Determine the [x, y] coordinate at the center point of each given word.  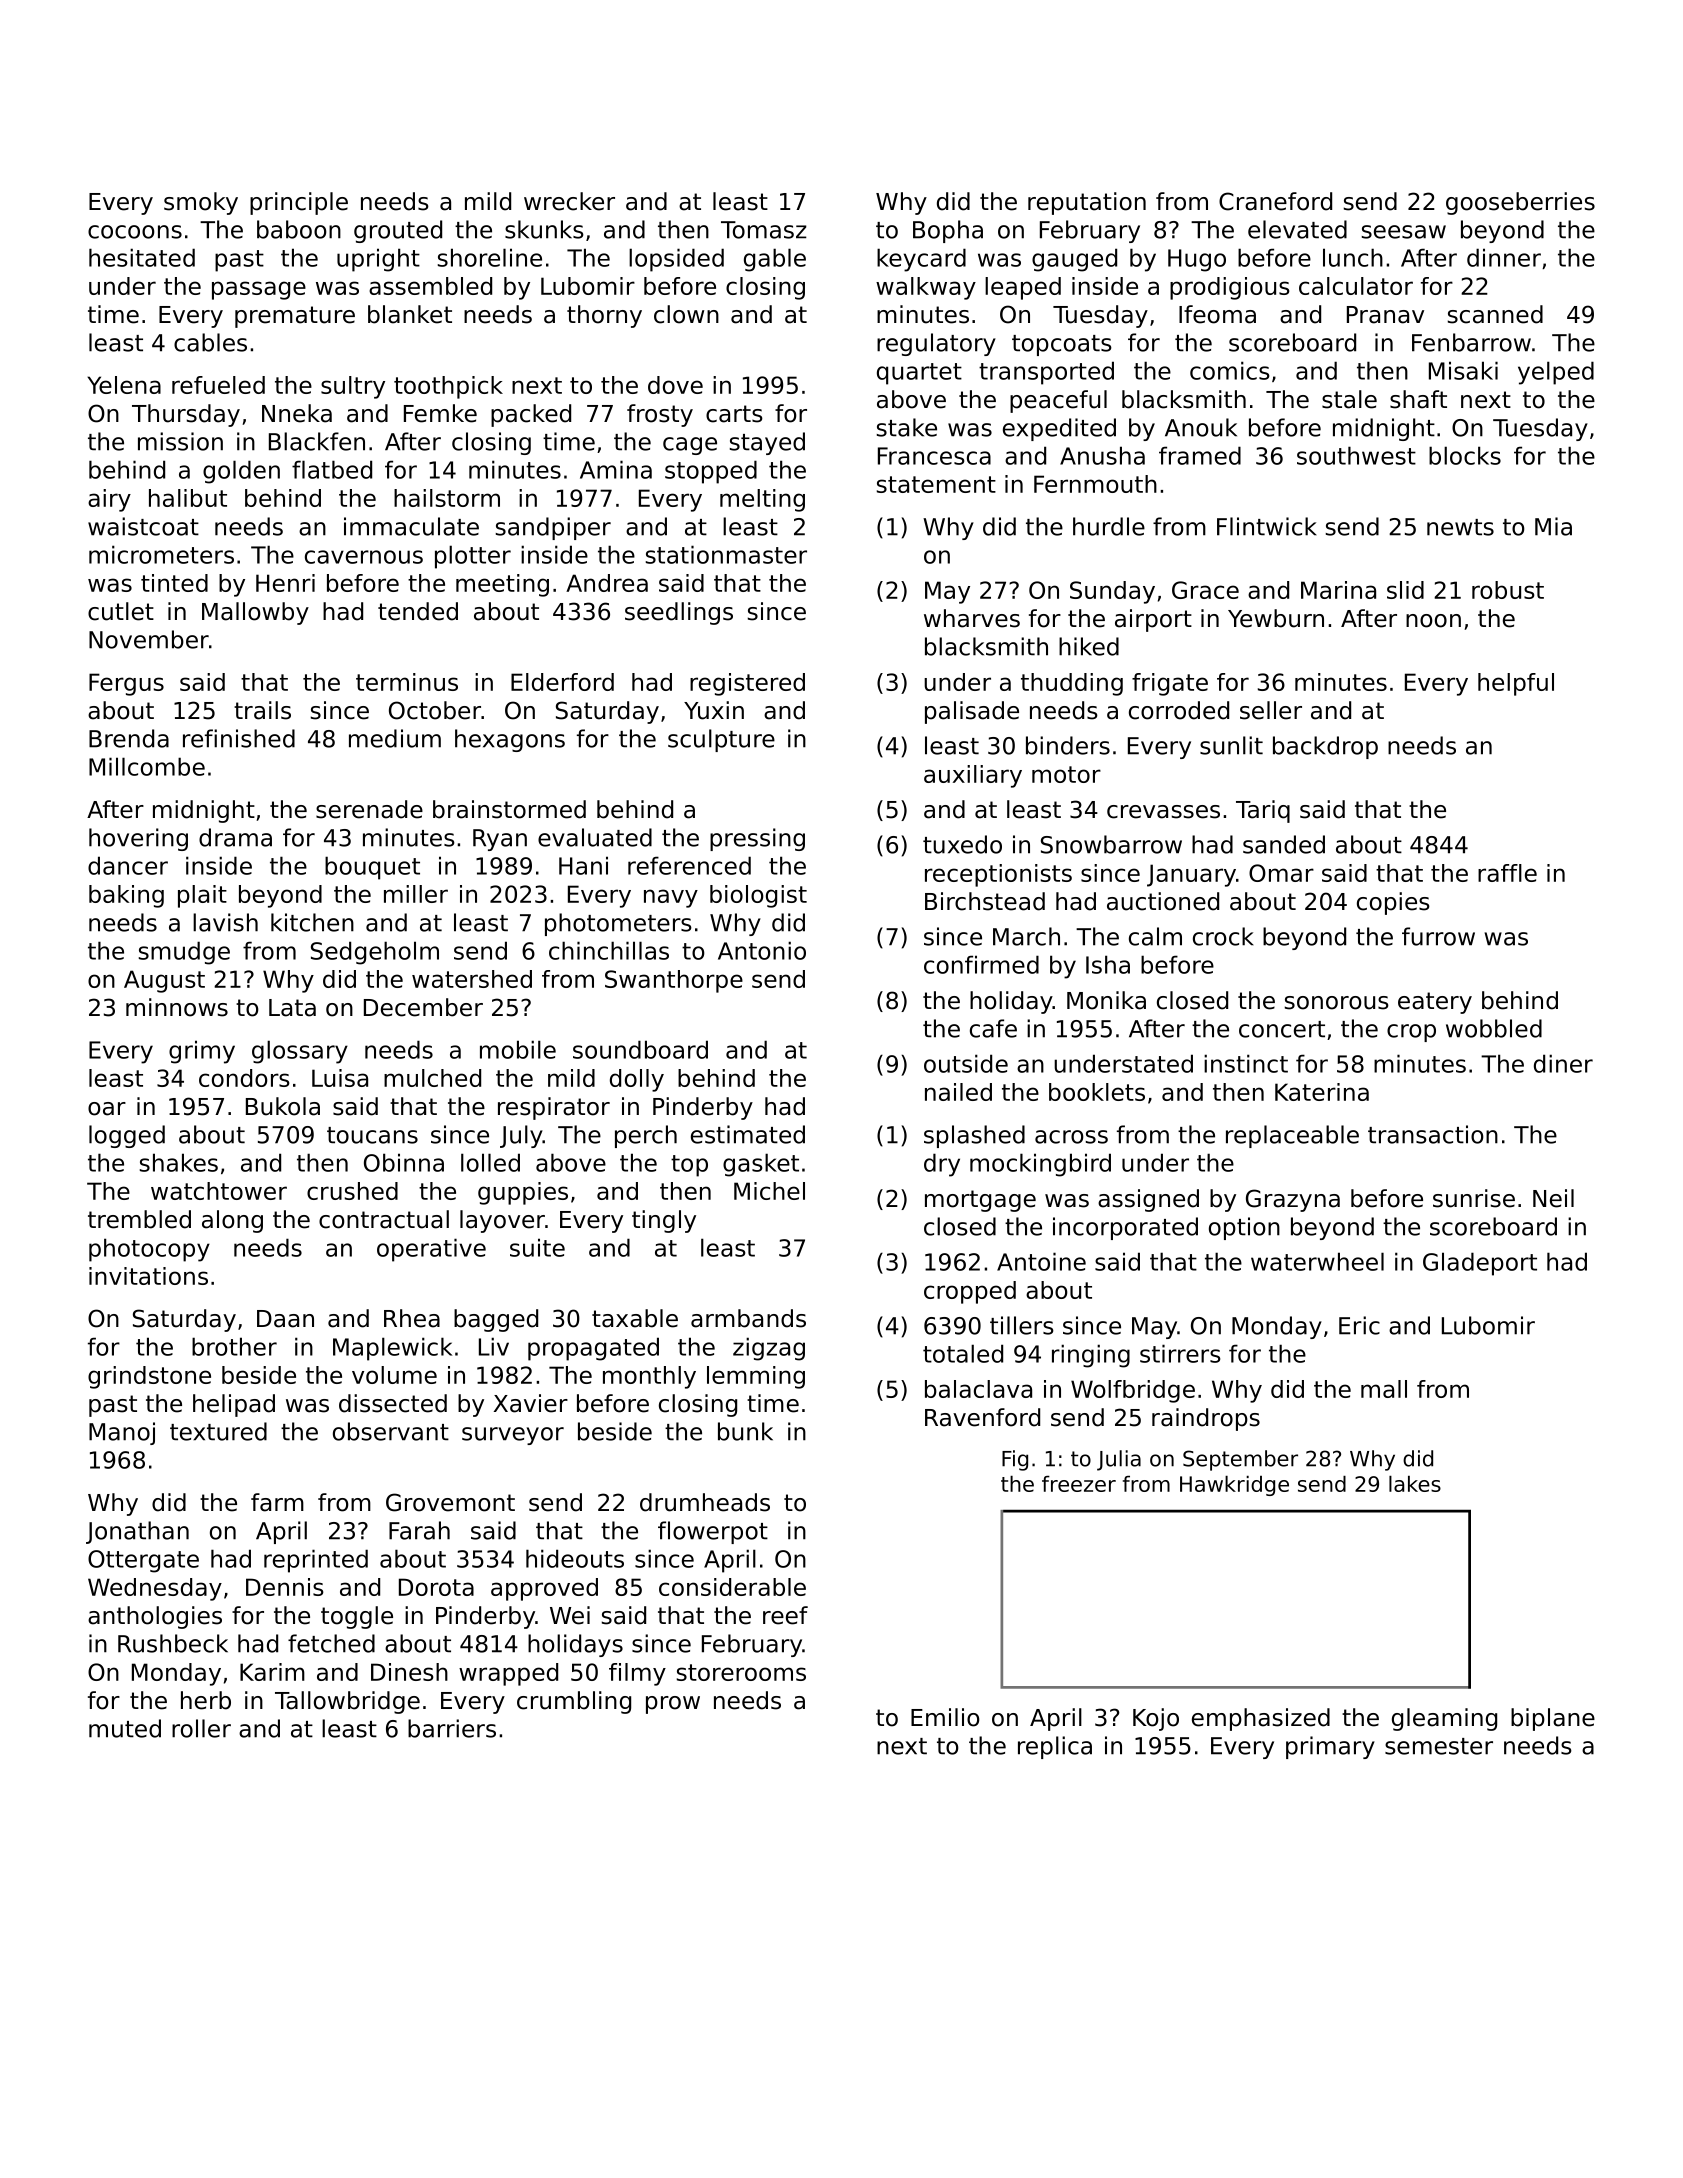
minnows [177, 1007]
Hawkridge [1234, 1486]
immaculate [411, 526]
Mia [1553, 526]
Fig [1015, 1460]
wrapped [508, 1674]
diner [1563, 1063]
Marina [1338, 590]
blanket [410, 314]
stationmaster [726, 554]
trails [262, 710]
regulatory [936, 344]
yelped [1556, 373]
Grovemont [450, 1502]
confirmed [981, 964]
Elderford [562, 682]
